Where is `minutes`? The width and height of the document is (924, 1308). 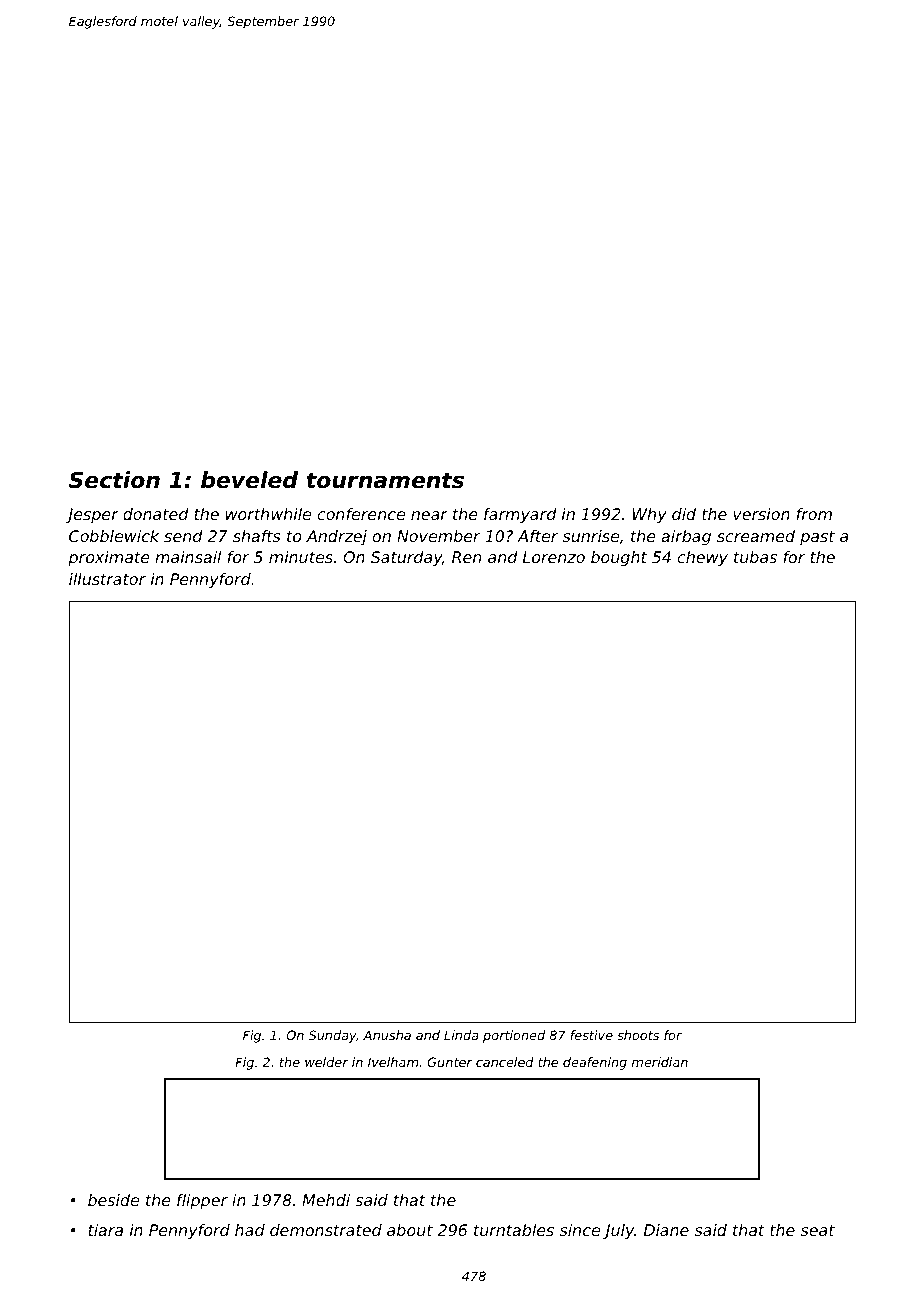 minutes is located at coordinates (301, 557).
